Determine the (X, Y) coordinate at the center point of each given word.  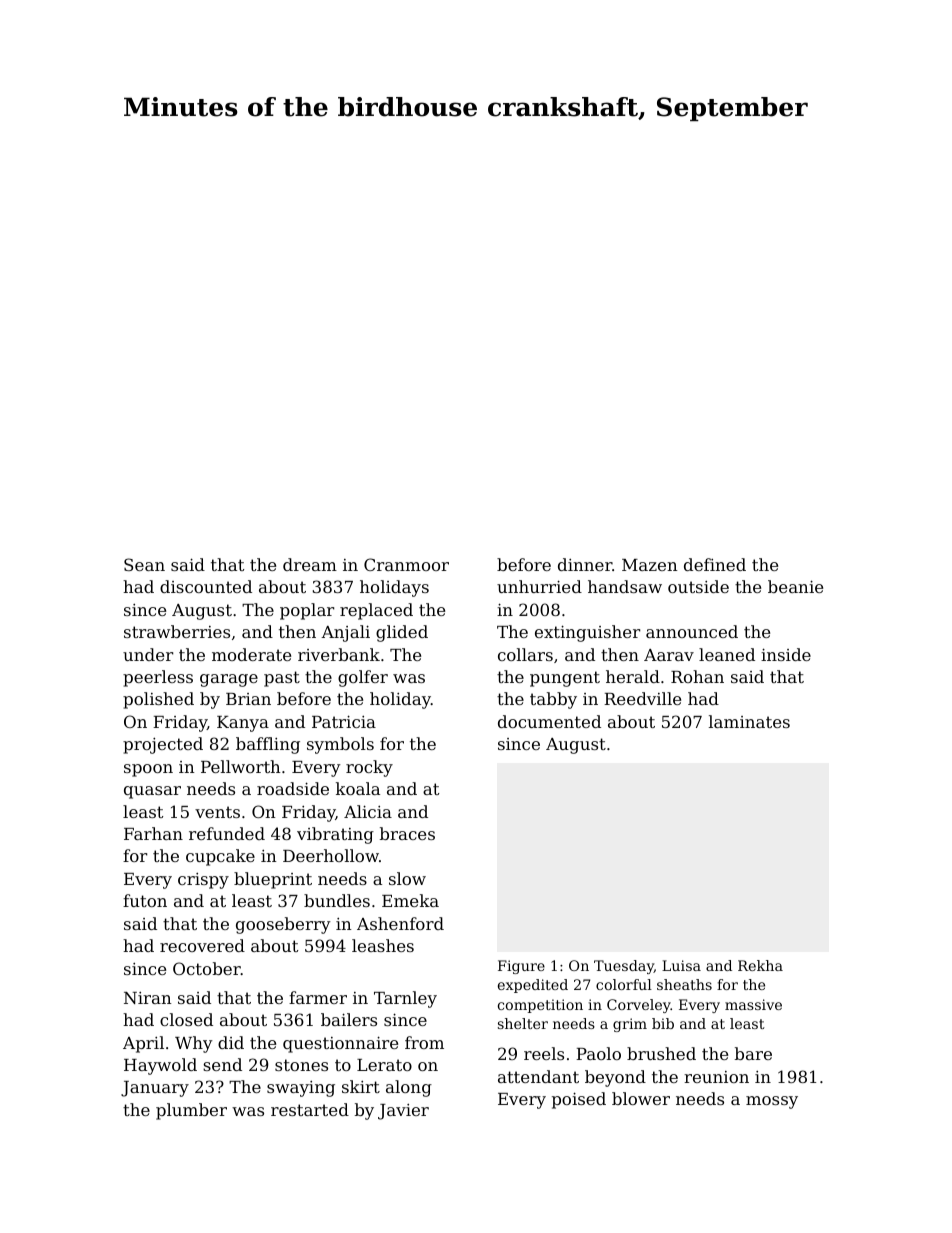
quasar (152, 792)
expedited (533, 986)
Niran (148, 998)
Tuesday (624, 967)
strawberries (177, 631)
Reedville (642, 698)
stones (301, 1065)
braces (407, 833)
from (424, 1042)
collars (525, 654)
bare (753, 1053)
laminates (749, 721)
